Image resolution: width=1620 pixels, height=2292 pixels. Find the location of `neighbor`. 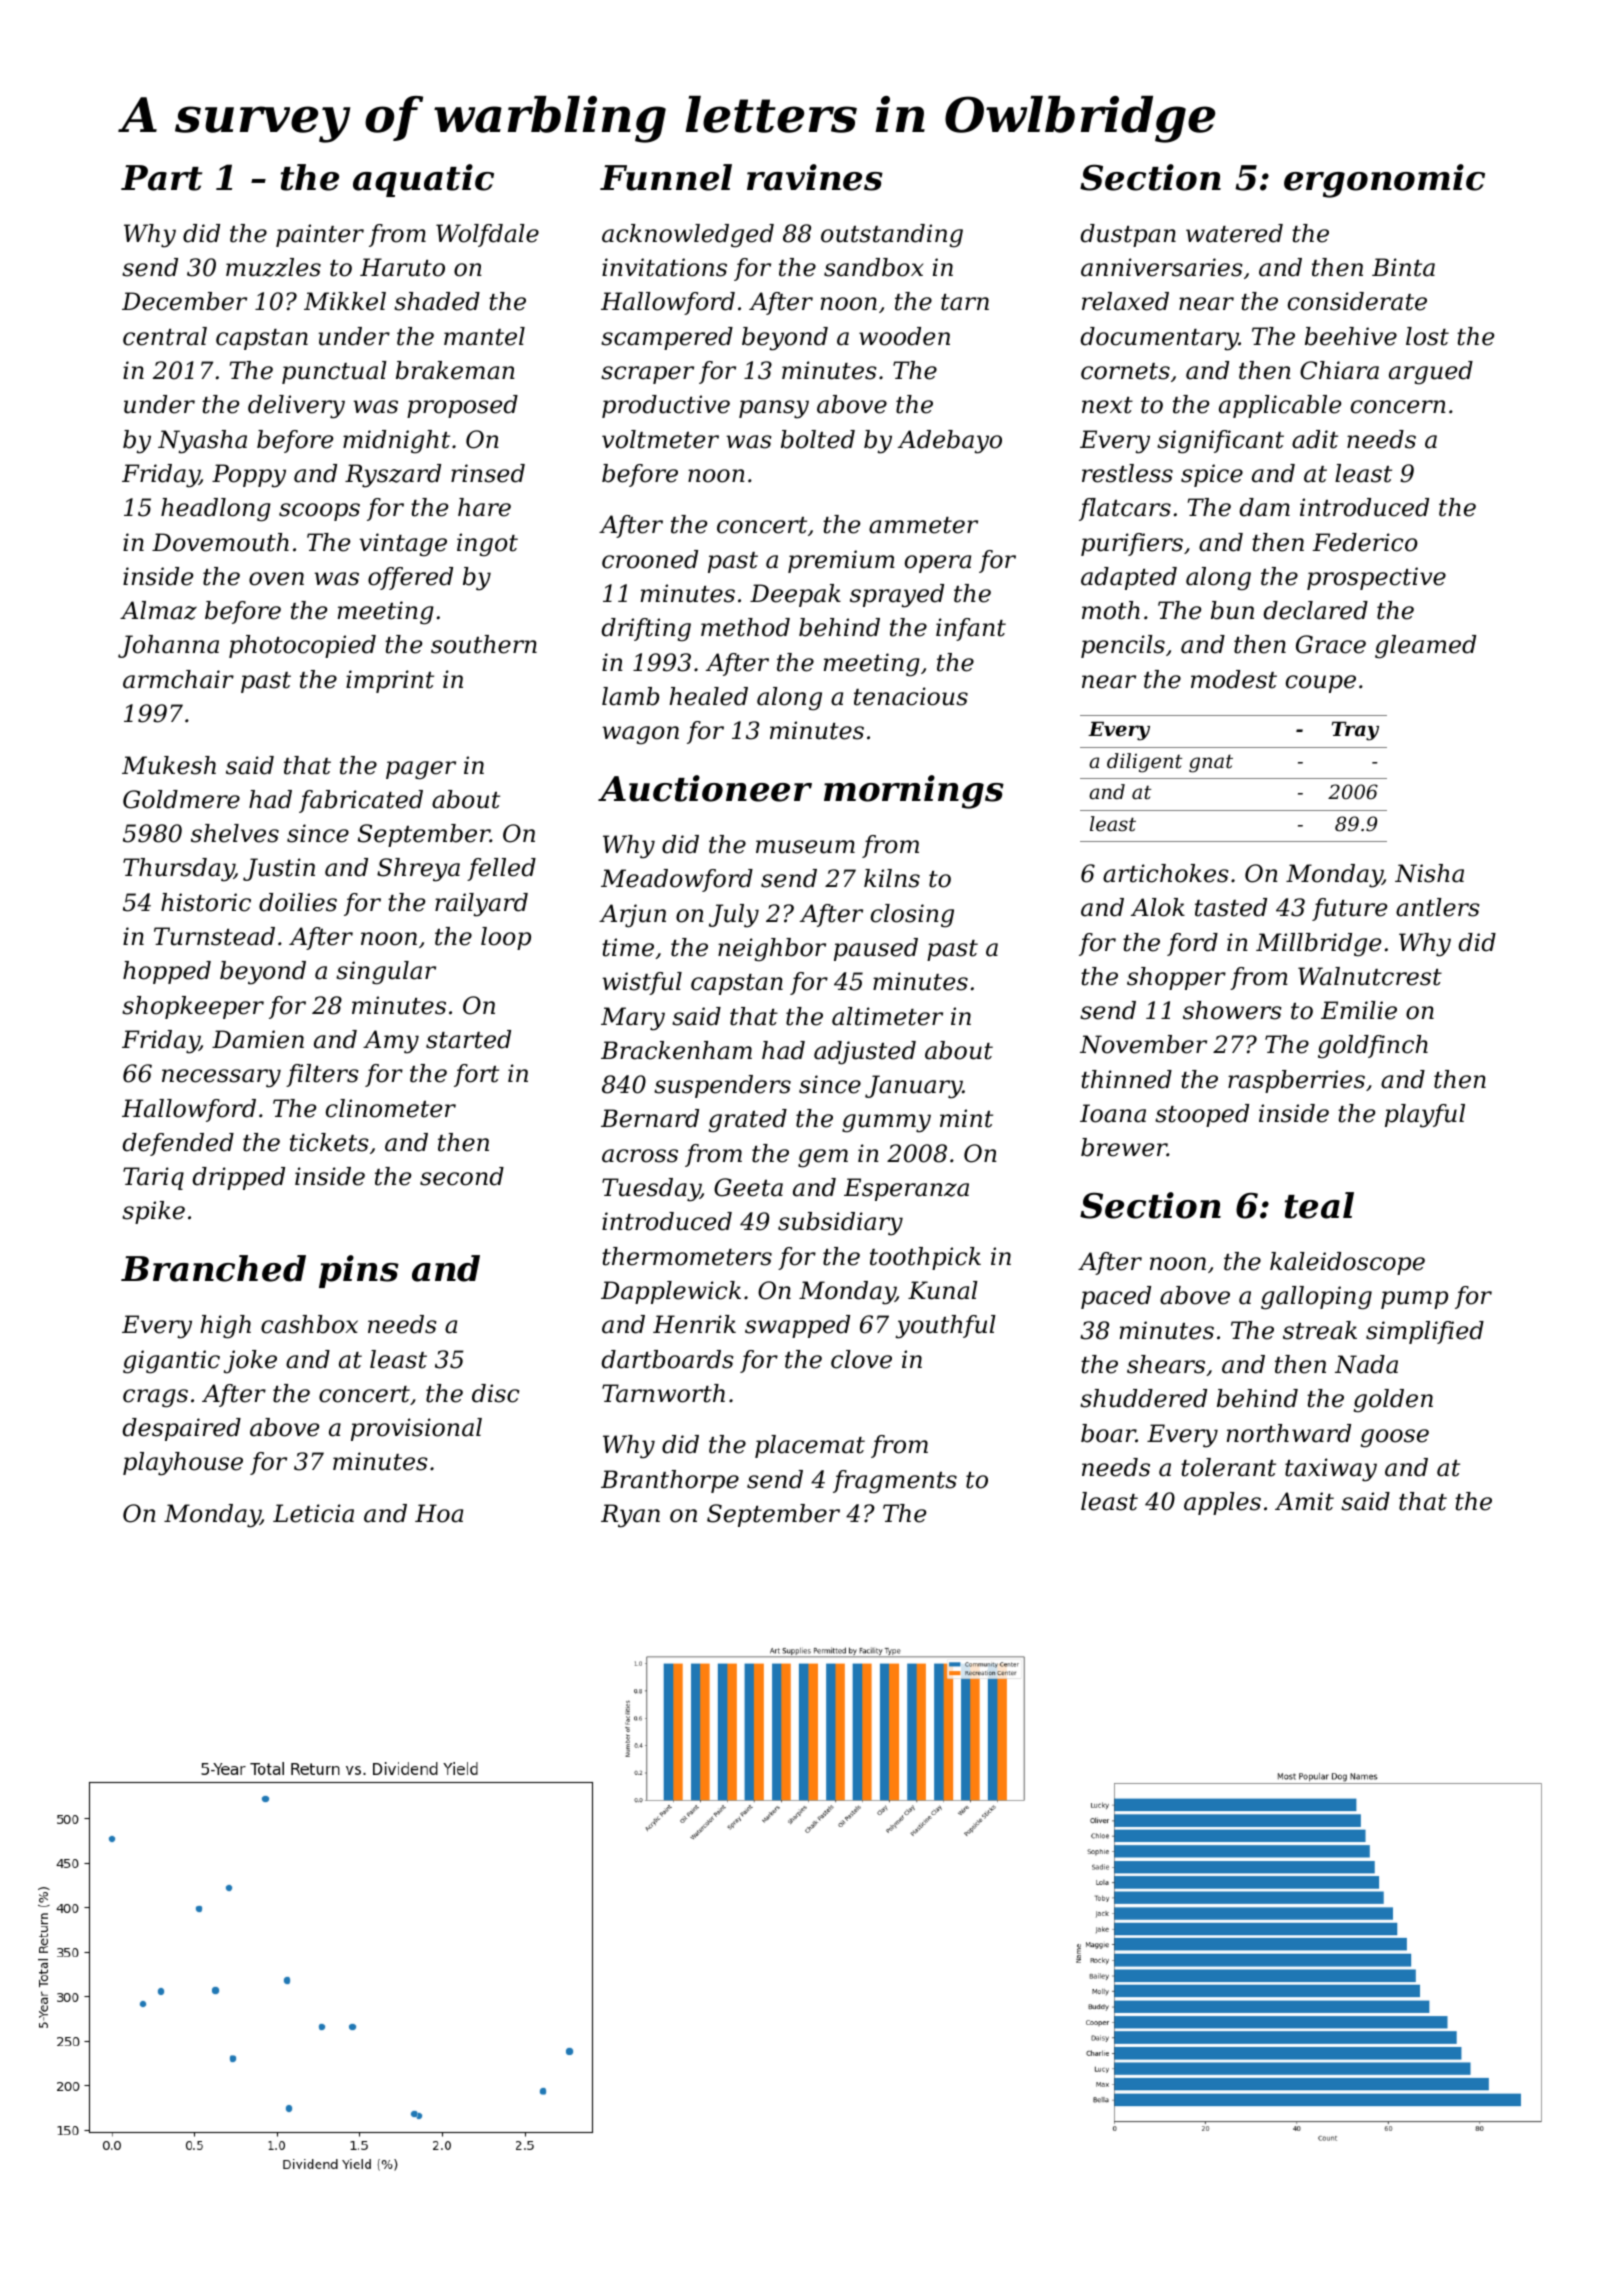

neighbor is located at coordinates (772, 949).
